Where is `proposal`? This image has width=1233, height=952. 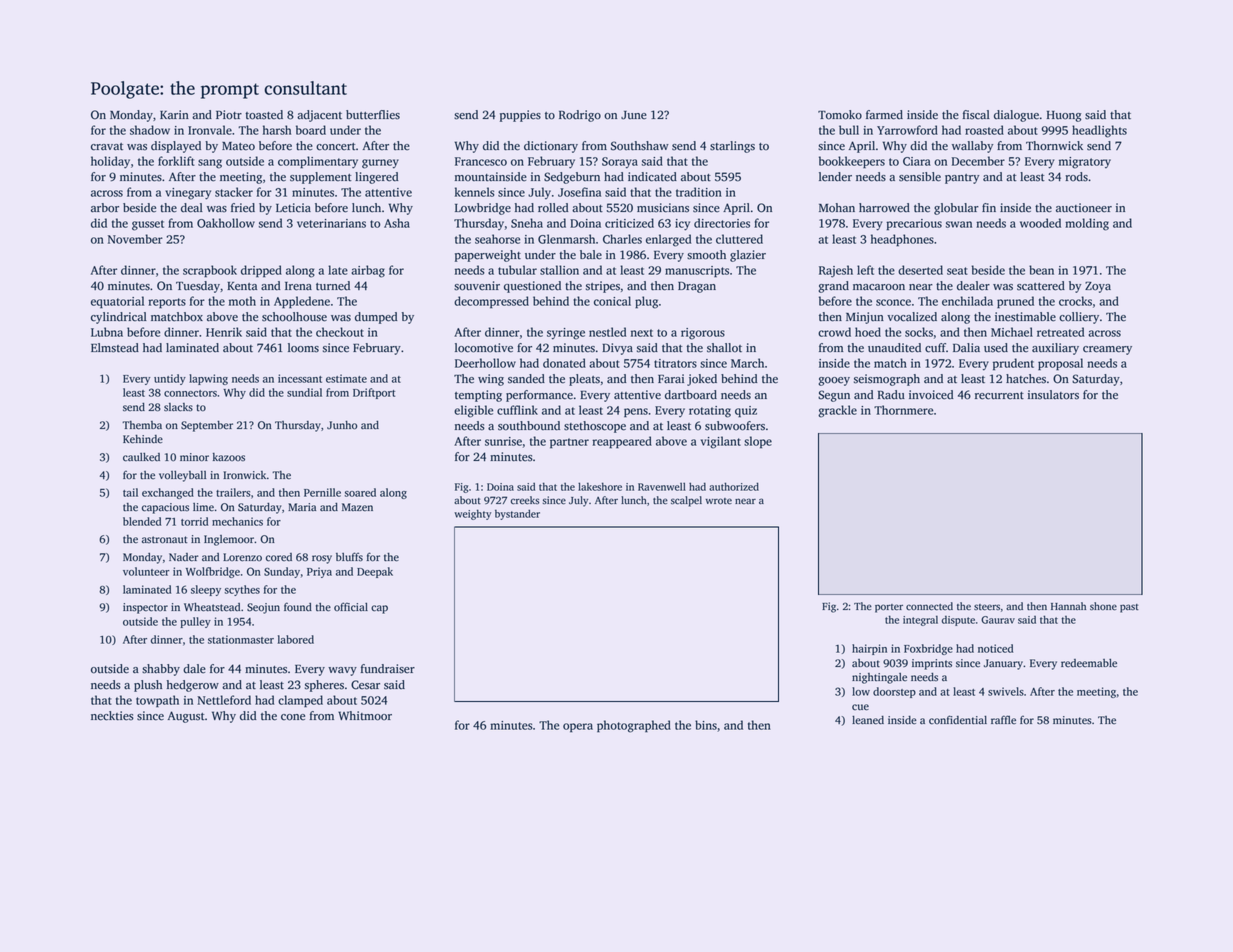
proposal is located at coordinates (1060, 364).
